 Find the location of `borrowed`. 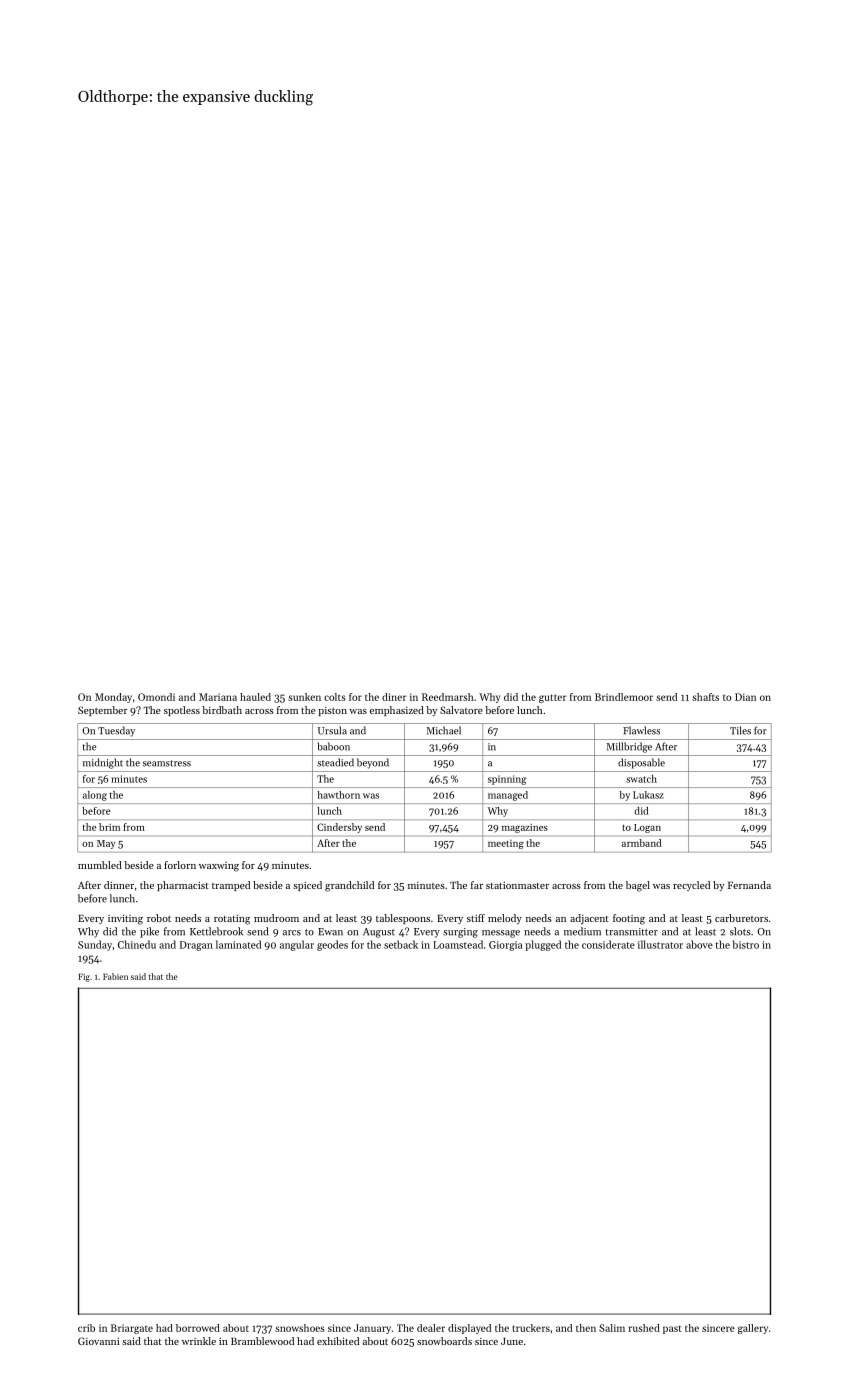

borrowed is located at coordinates (198, 1328).
